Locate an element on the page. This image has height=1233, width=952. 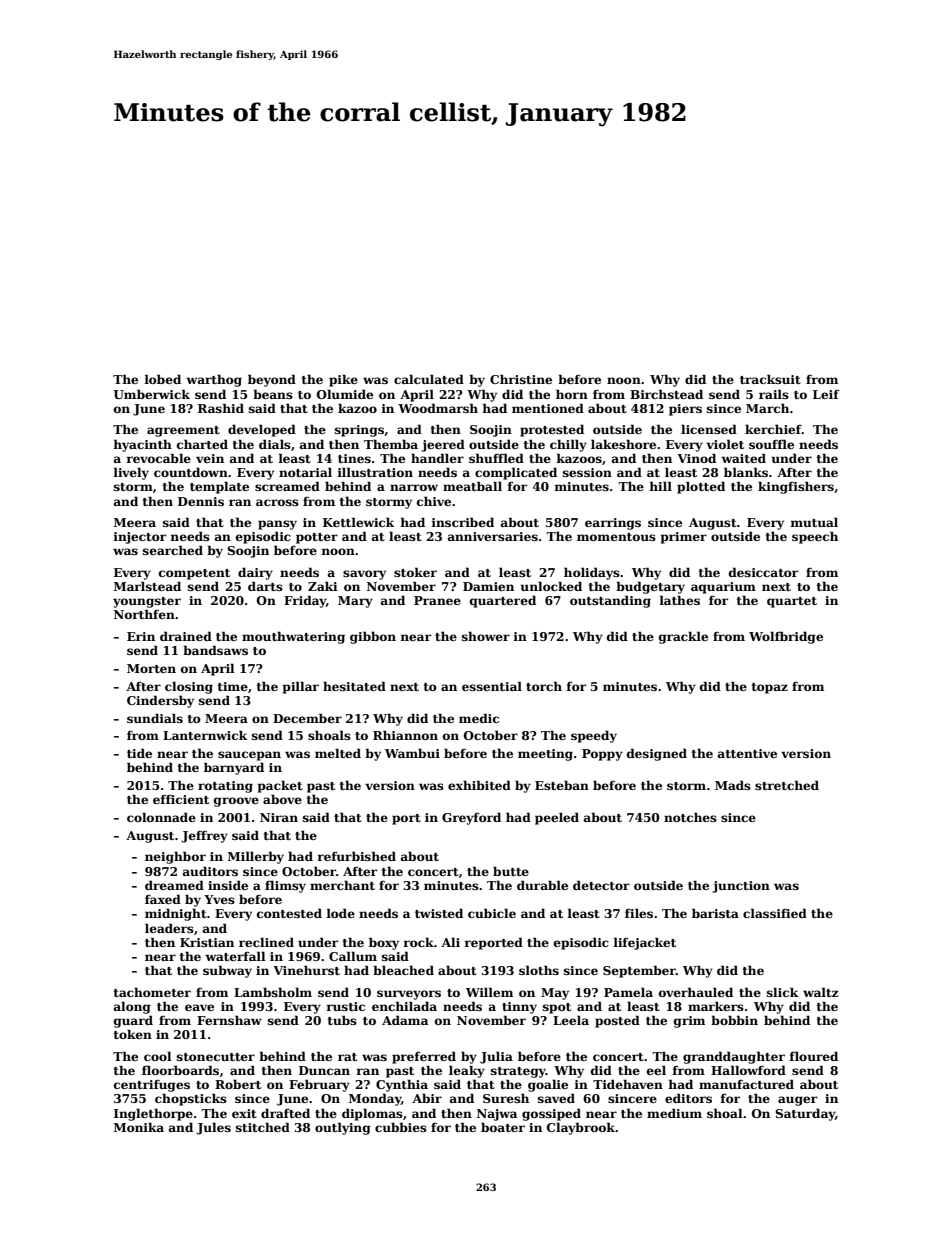
centrifuges is located at coordinates (152, 1086).
